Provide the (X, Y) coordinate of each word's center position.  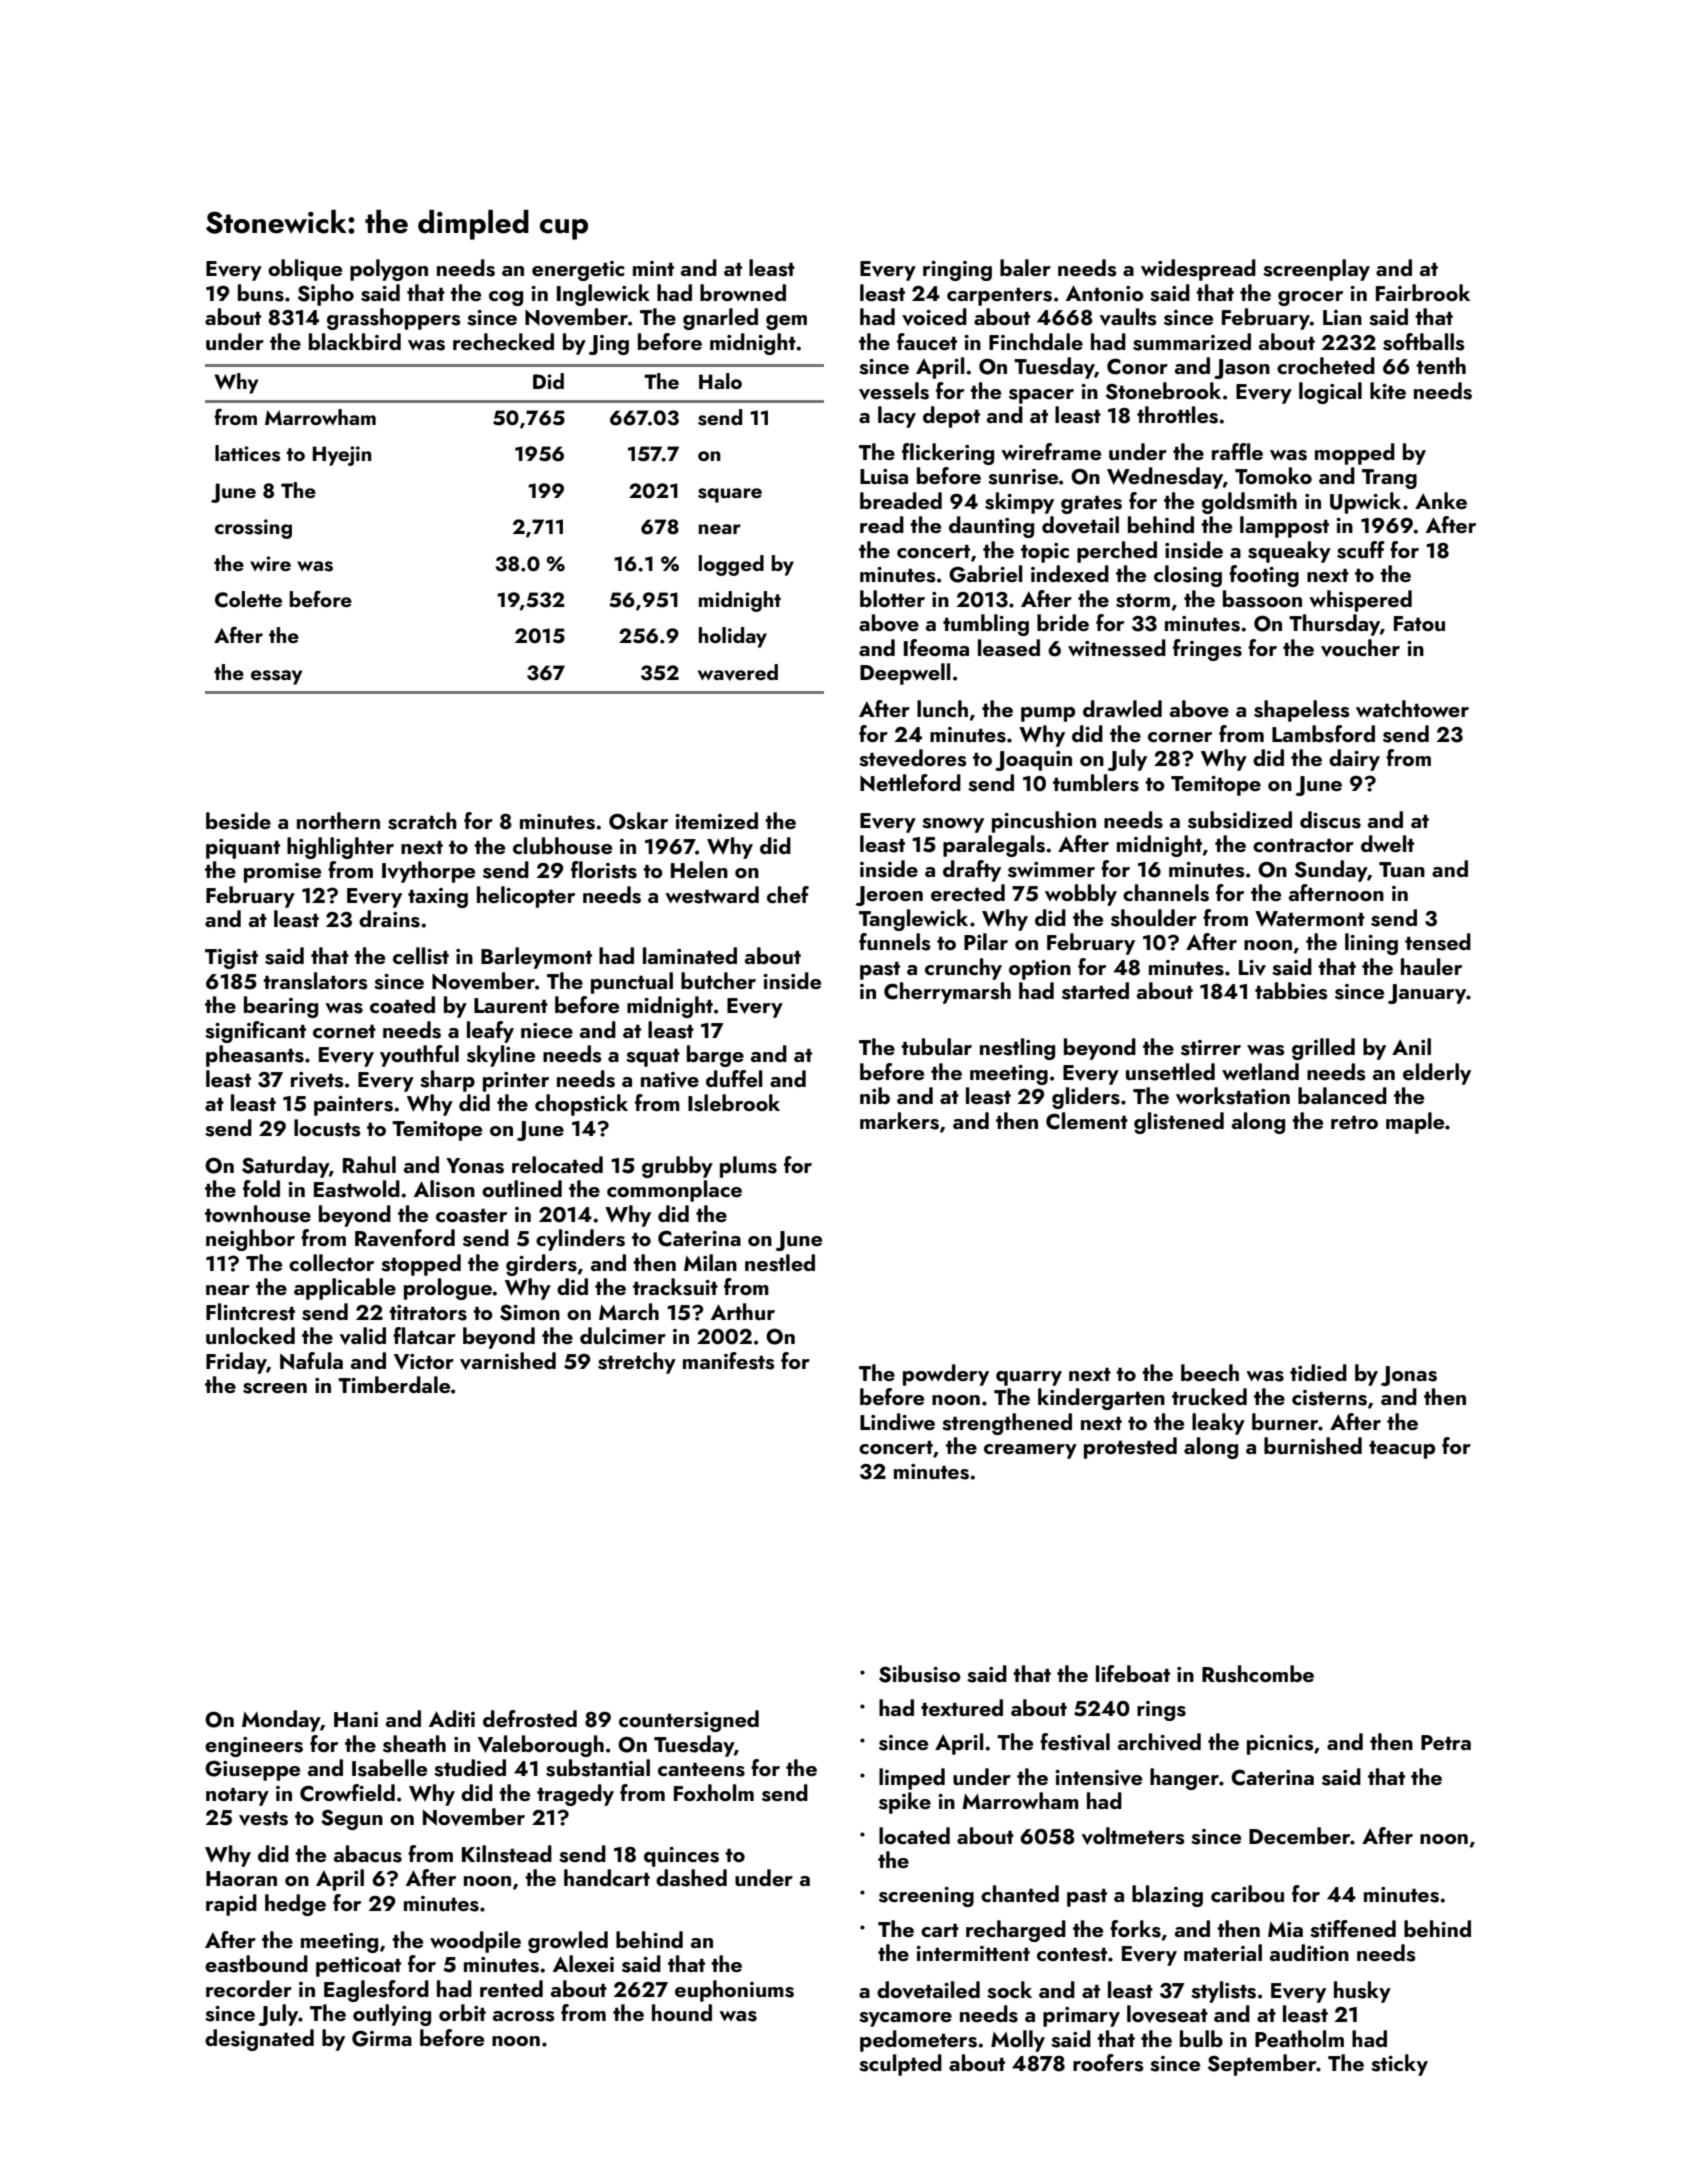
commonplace (674, 1191)
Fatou (1419, 623)
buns (261, 293)
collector (331, 1262)
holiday (733, 637)
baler (1025, 267)
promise (282, 873)
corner (1180, 737)
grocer (1310, 298)
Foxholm (714, 1792)
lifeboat (1133, 1673)
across (524, 2016)
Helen (699, 869)
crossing (253, 529)
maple (1415, 1123)
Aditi (452, 1718)
